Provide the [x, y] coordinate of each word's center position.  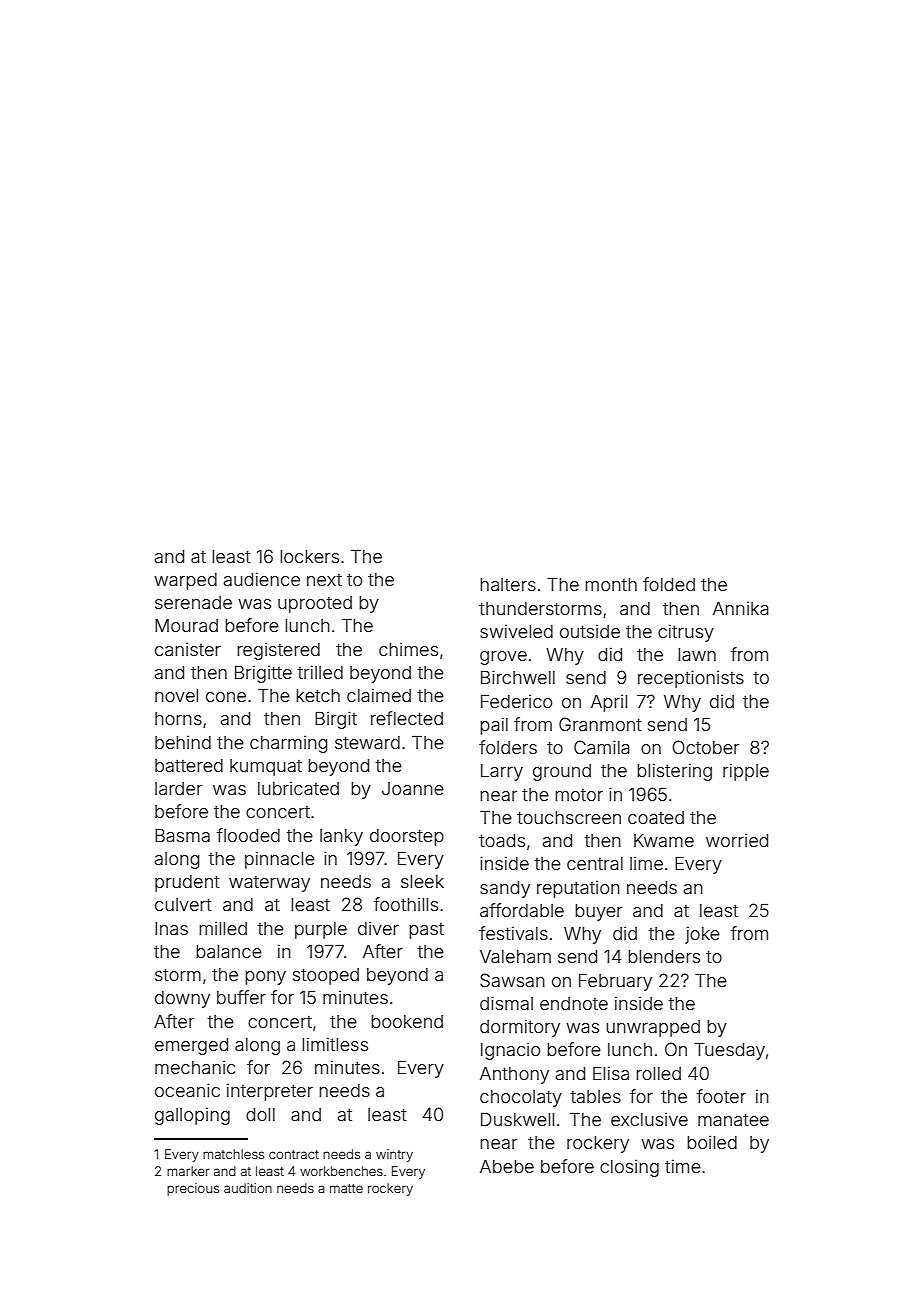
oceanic [187, 1090]
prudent [187, 883]
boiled [712, 1142]
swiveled [516, 631]
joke [702, 935]
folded [669, 584]
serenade [193, 602]
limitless [335, 1044]
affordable [522, 910]
